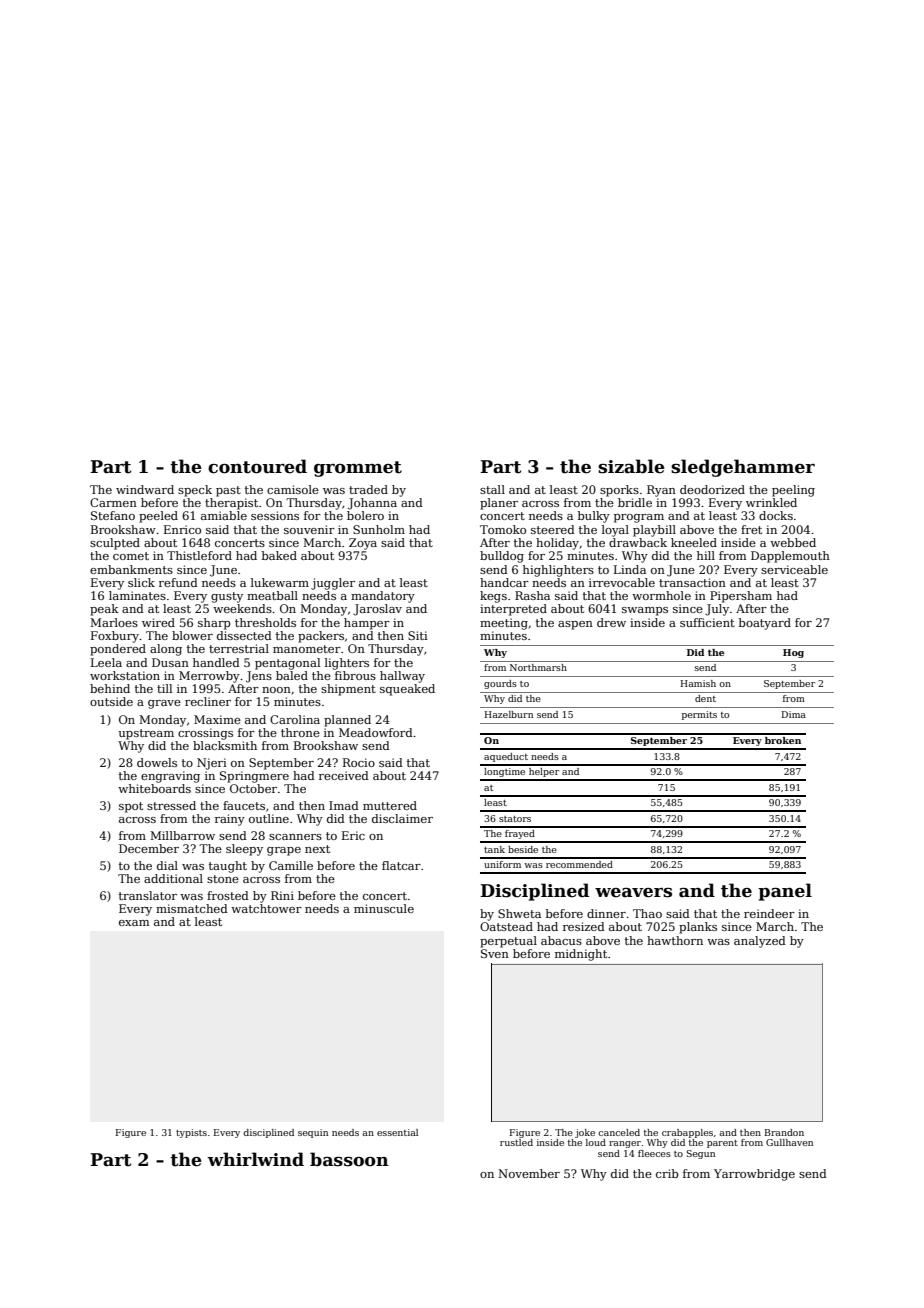  I want to click on traded, so click(368, 489).
